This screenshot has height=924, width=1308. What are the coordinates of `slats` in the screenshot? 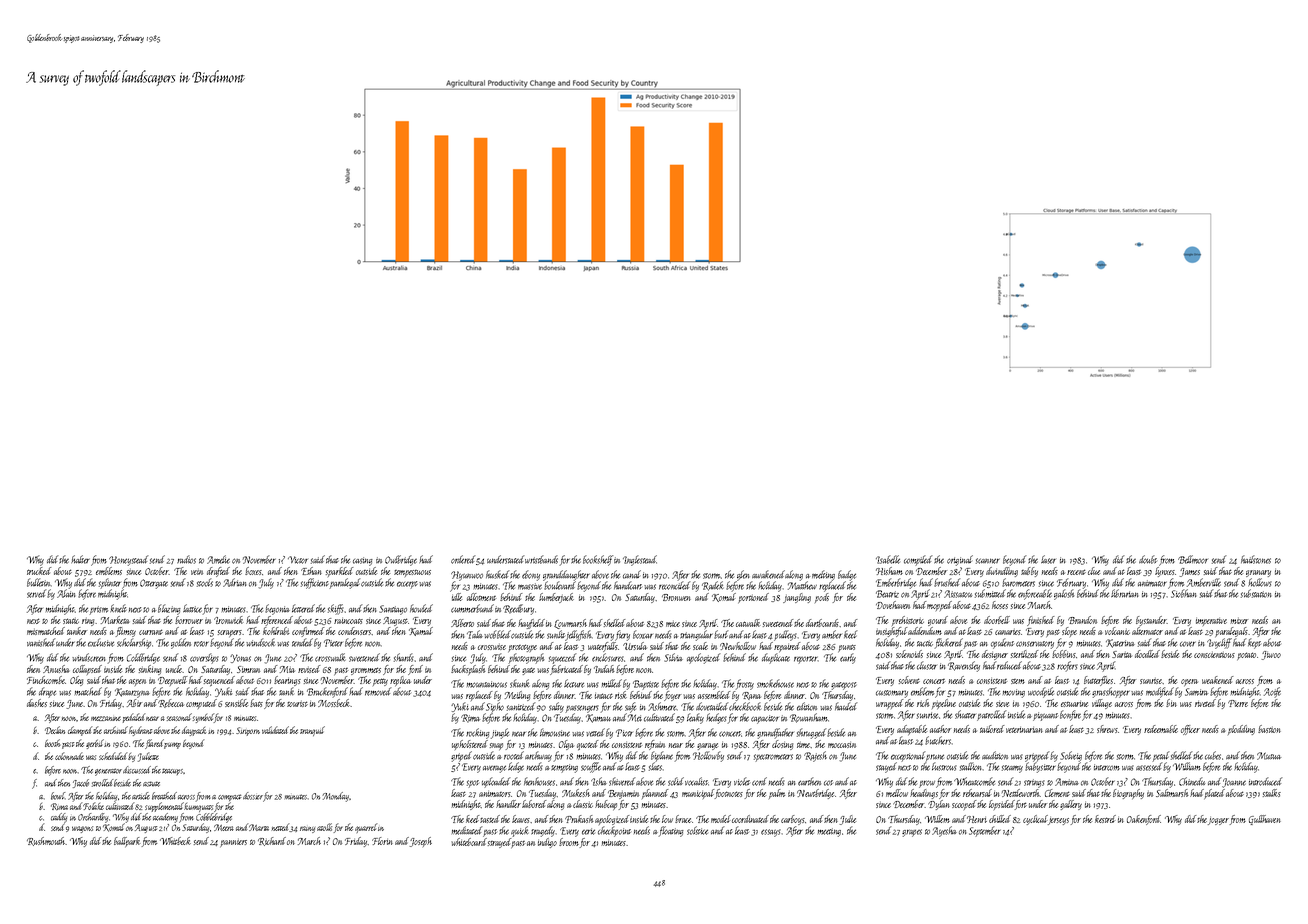 It's located at (655, 766).
